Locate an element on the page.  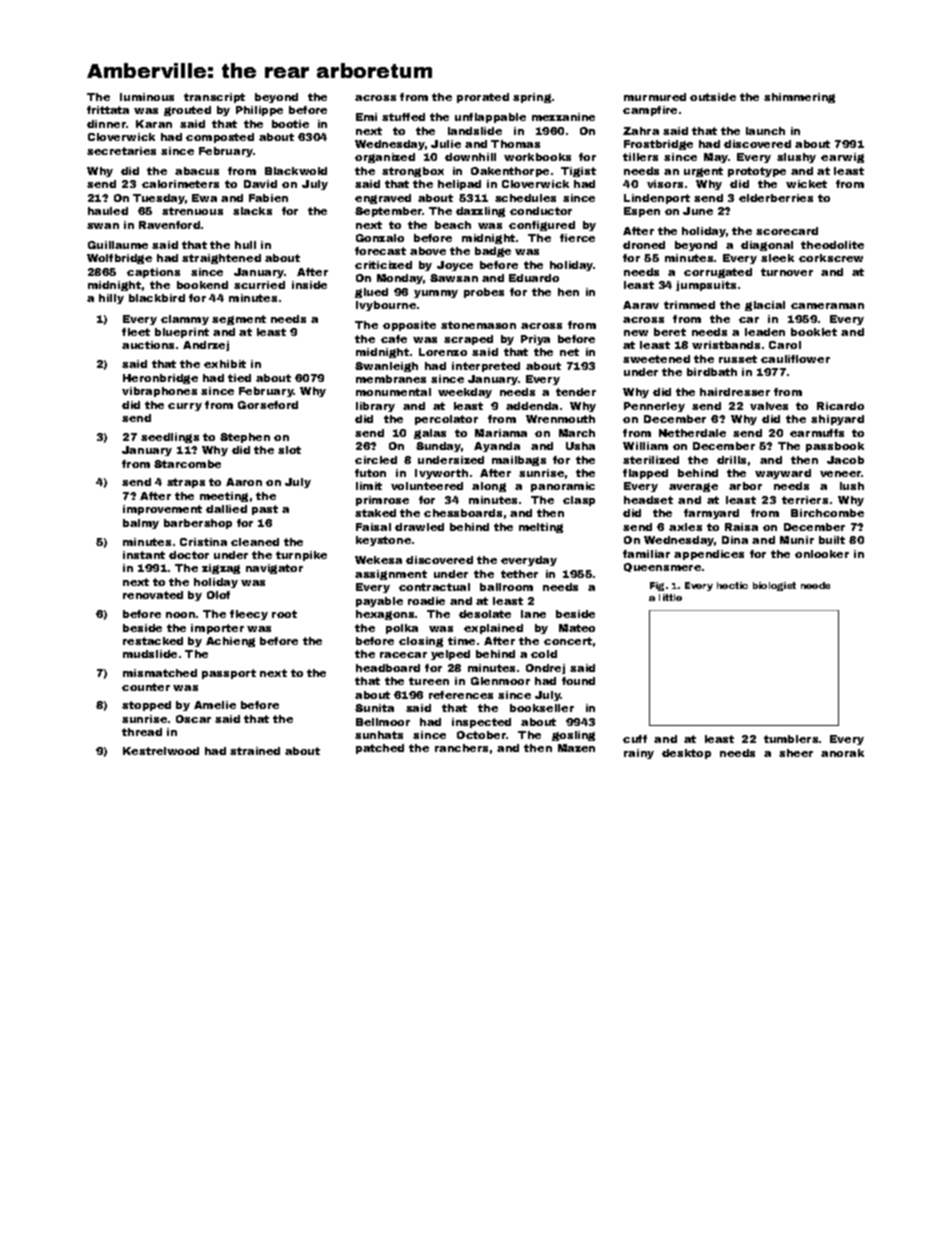
Amelie is located at coordinates (215, 705).
